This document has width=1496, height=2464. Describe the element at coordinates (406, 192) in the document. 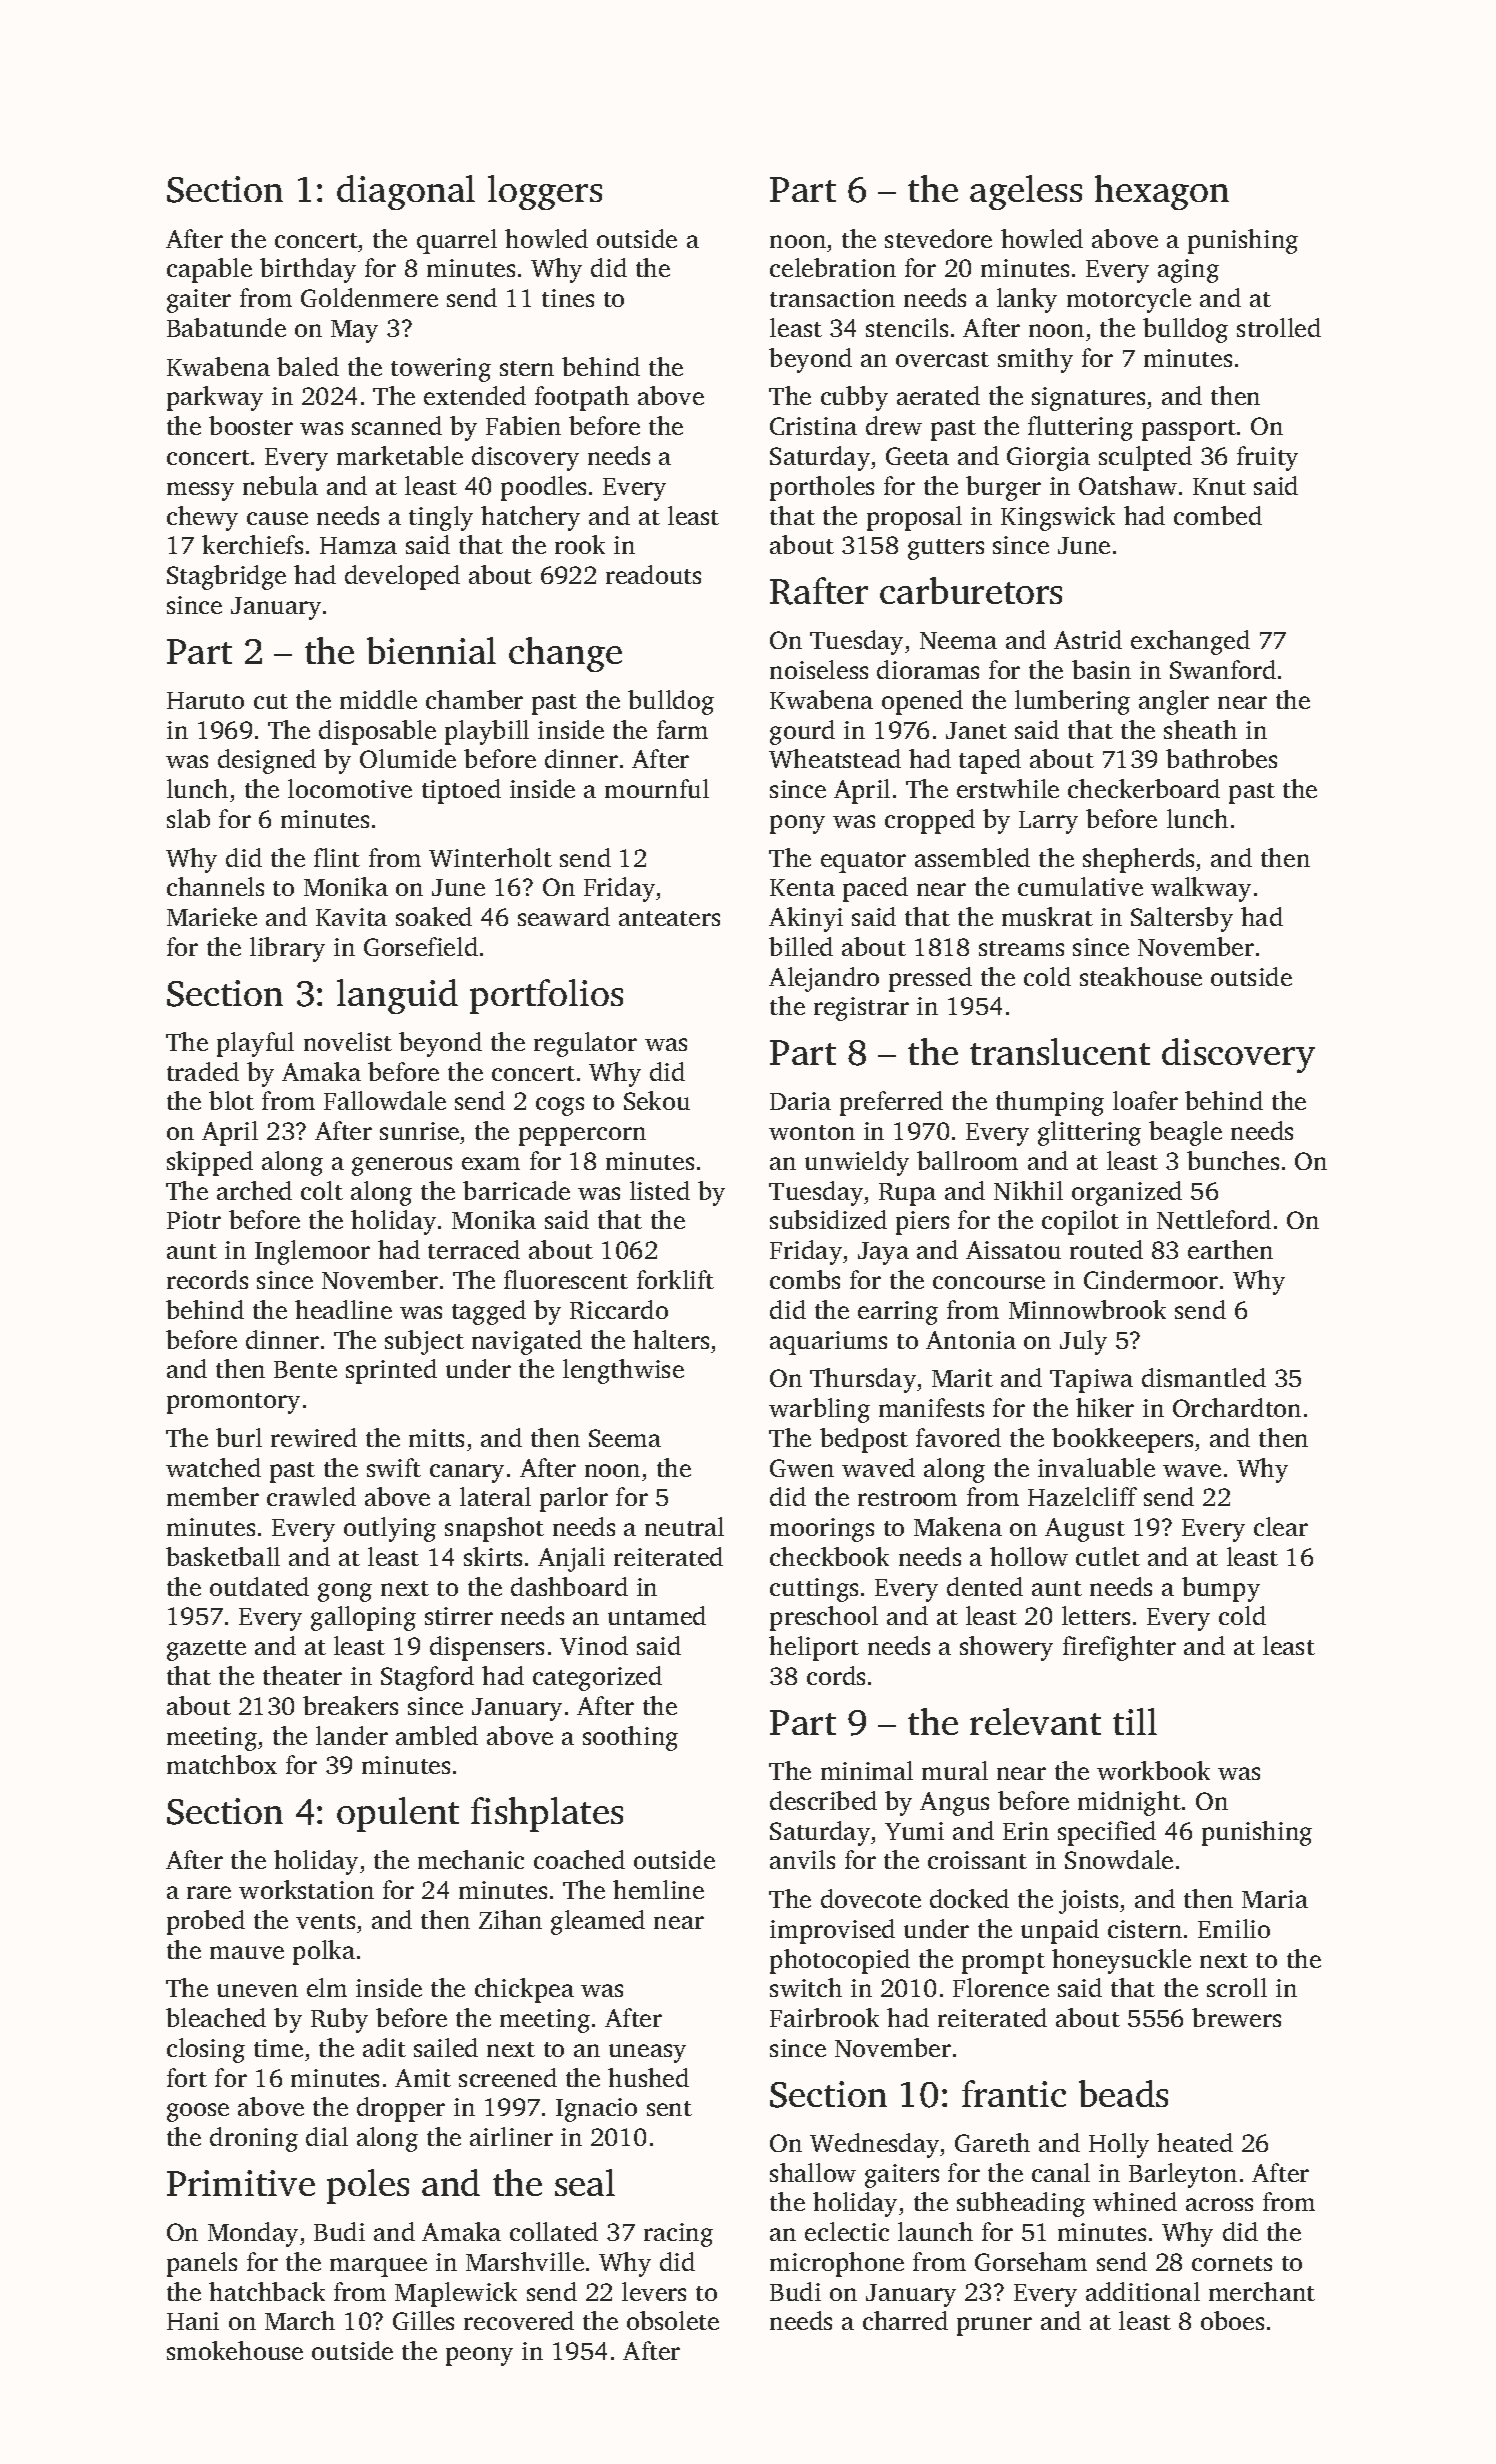

I see `diagonal` at that location.
